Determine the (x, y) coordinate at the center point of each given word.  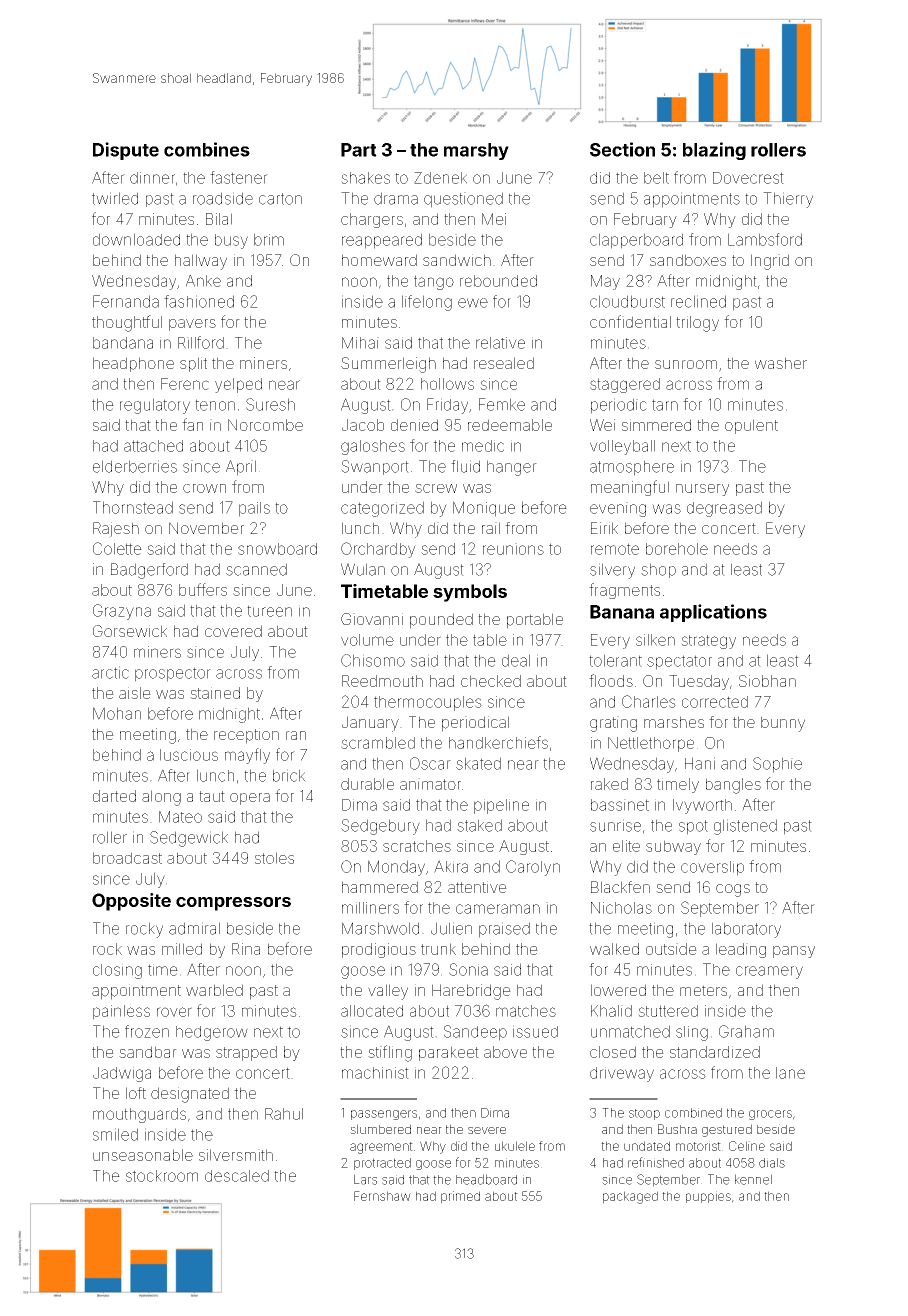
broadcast (127, 858)
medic (483, 446)
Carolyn (533, 868)
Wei (602, 425)
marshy (476, 151)
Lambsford (765, 239)
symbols (470, 593)
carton (280, 199)
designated (190, 1095)
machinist (375, 1073)
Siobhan (767, 681)
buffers (203, 589)
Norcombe (265, 425)
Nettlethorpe (651, 744)
